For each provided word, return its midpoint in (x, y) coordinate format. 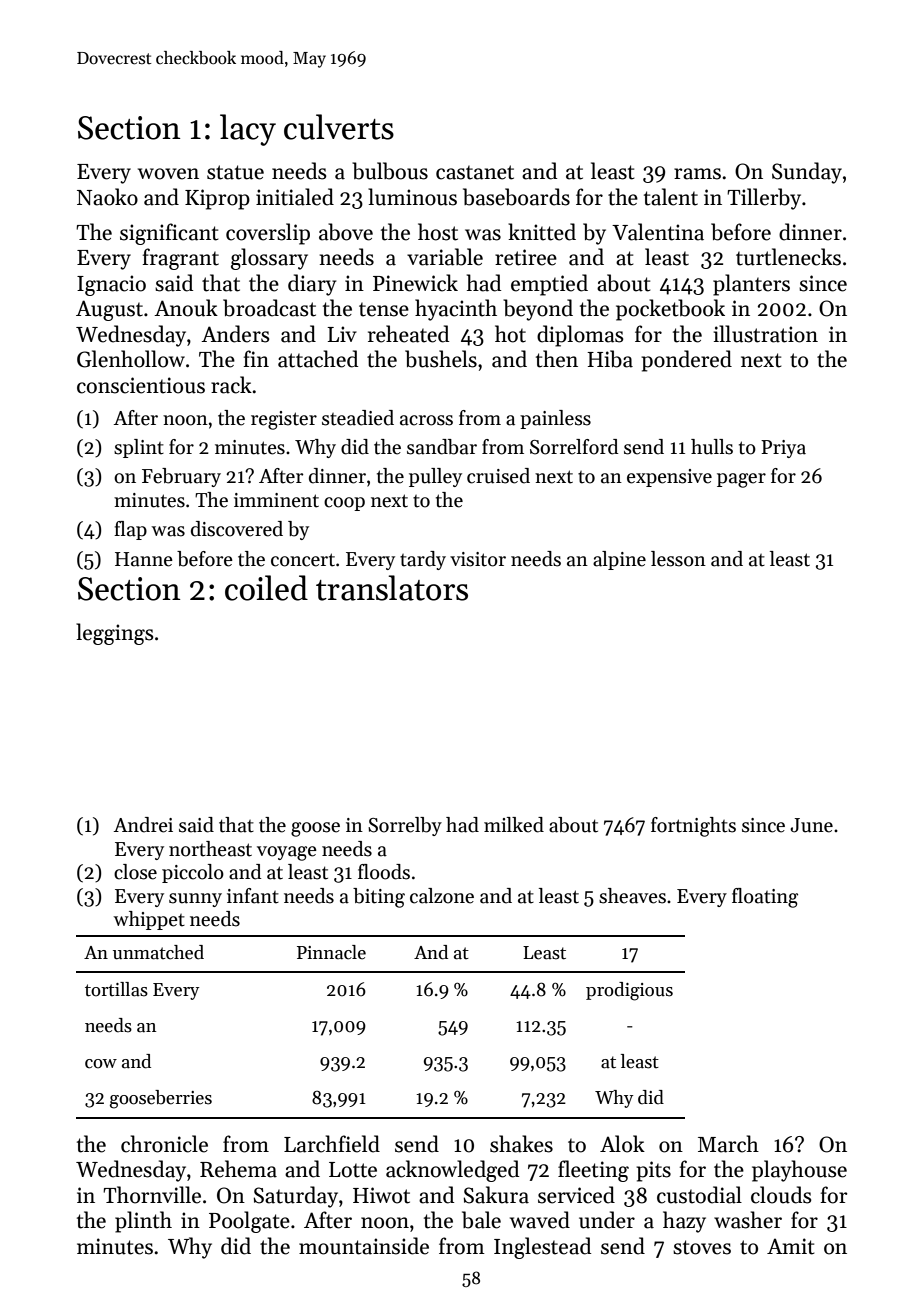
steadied (358, 418)
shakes (521, 1144)
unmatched (158, 952)
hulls (712, 447)
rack (231, 385)
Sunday (807, 173)
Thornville (152, 1195)
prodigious (629, 991)
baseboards (516, 197)
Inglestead (543, 1248)
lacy (248, 130)
